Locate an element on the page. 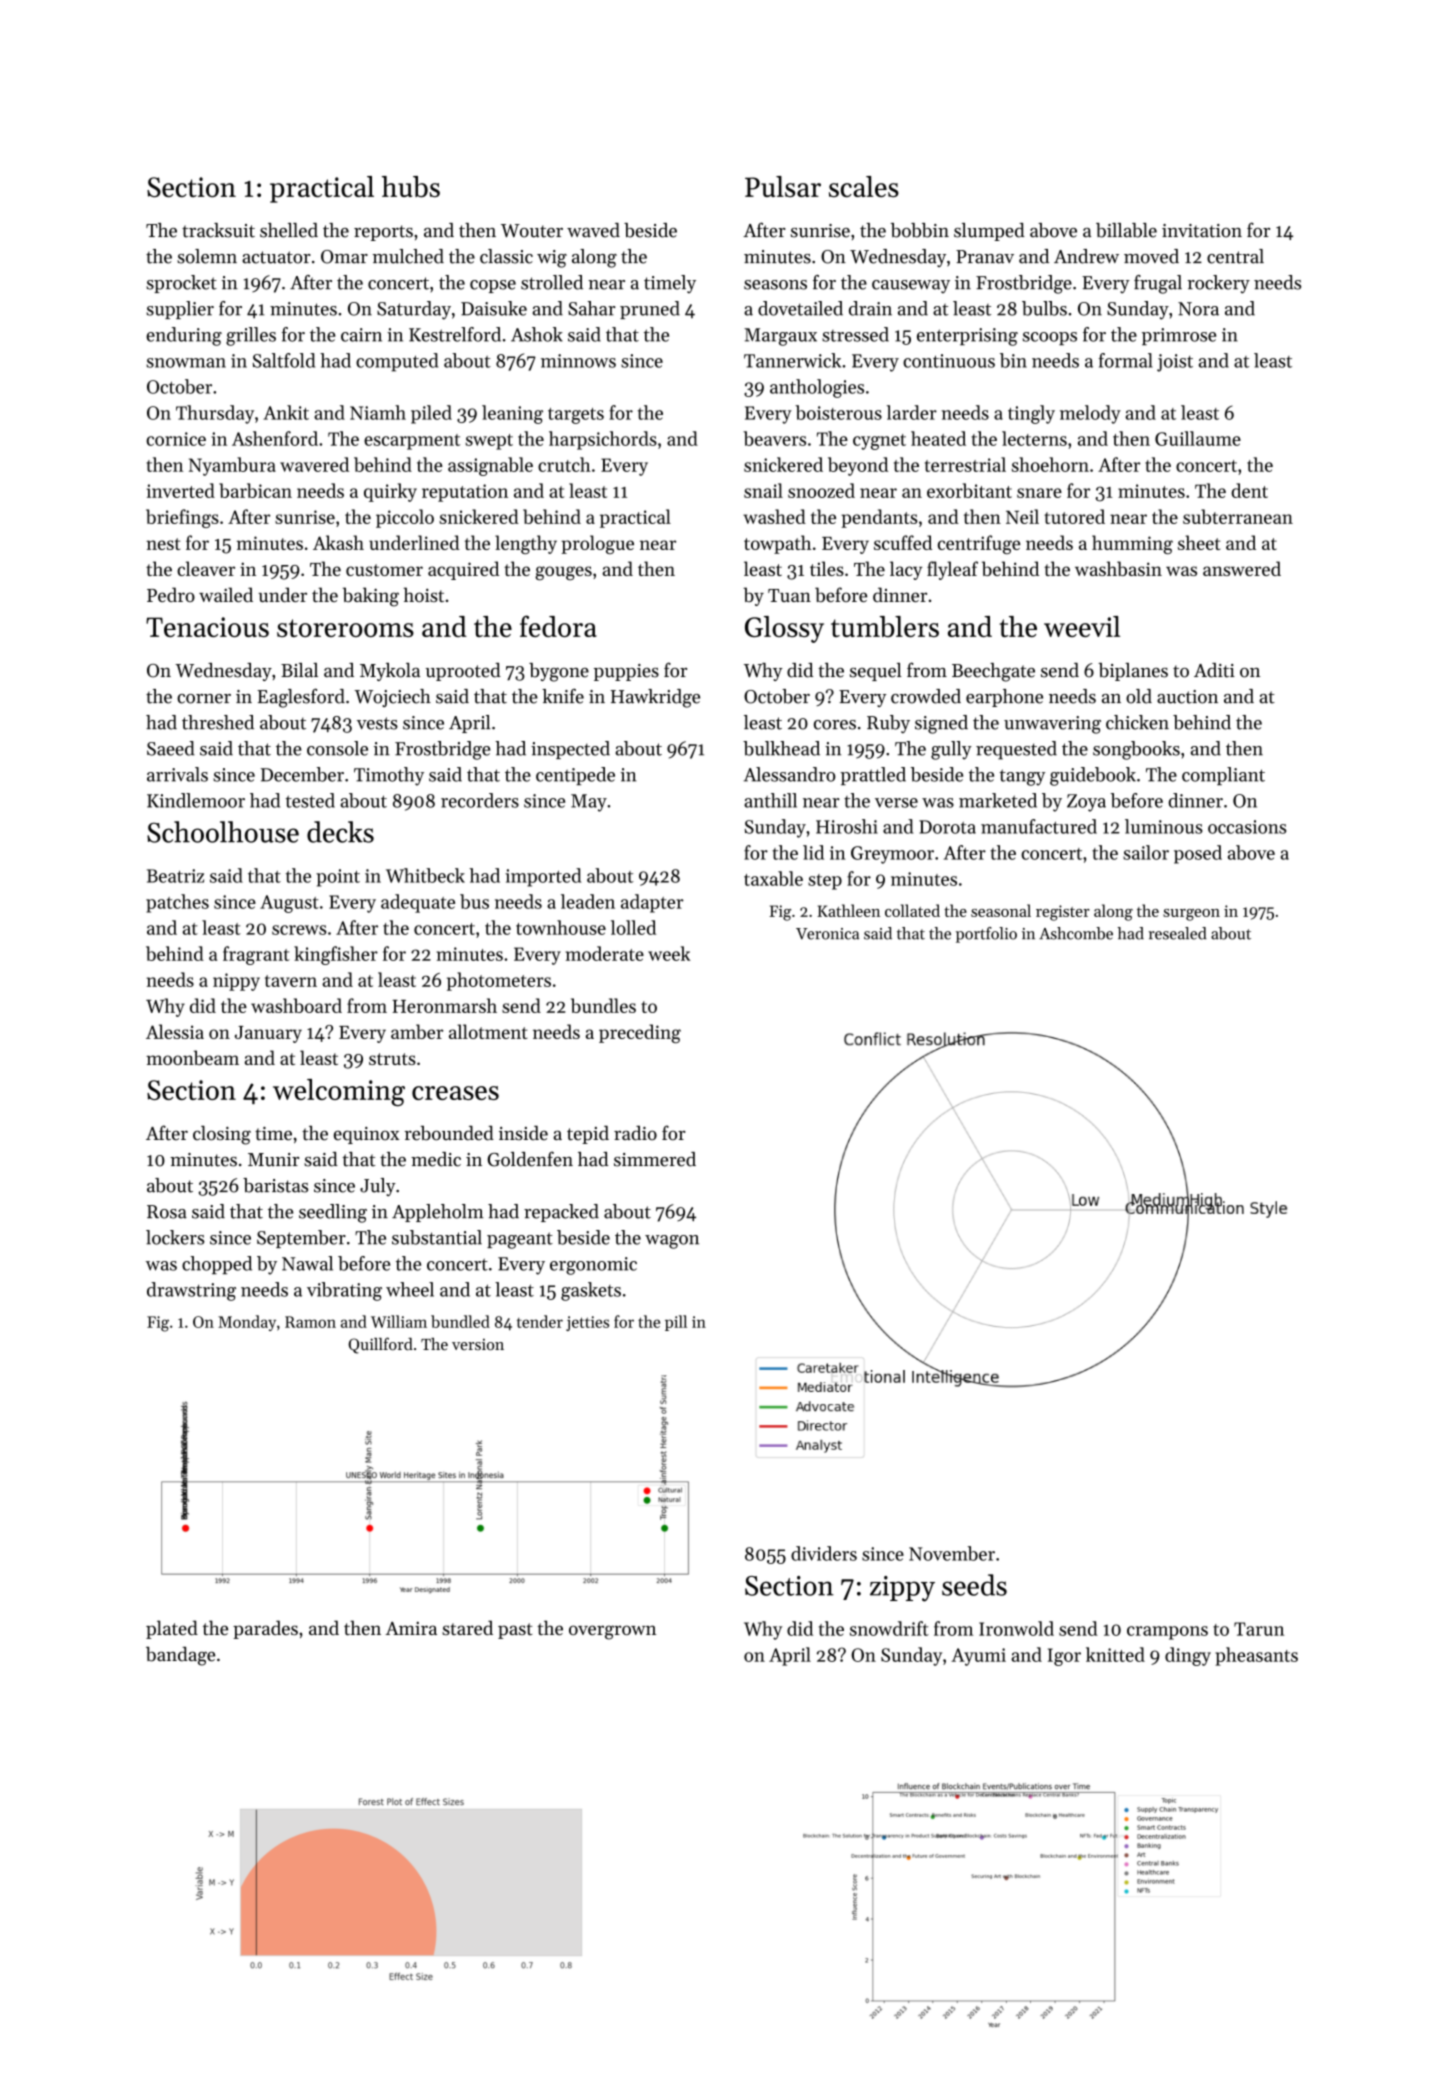 Image resolution: width=1450 pixels, height=2100 pixels. struts is located at coordinates (392, 1059).
